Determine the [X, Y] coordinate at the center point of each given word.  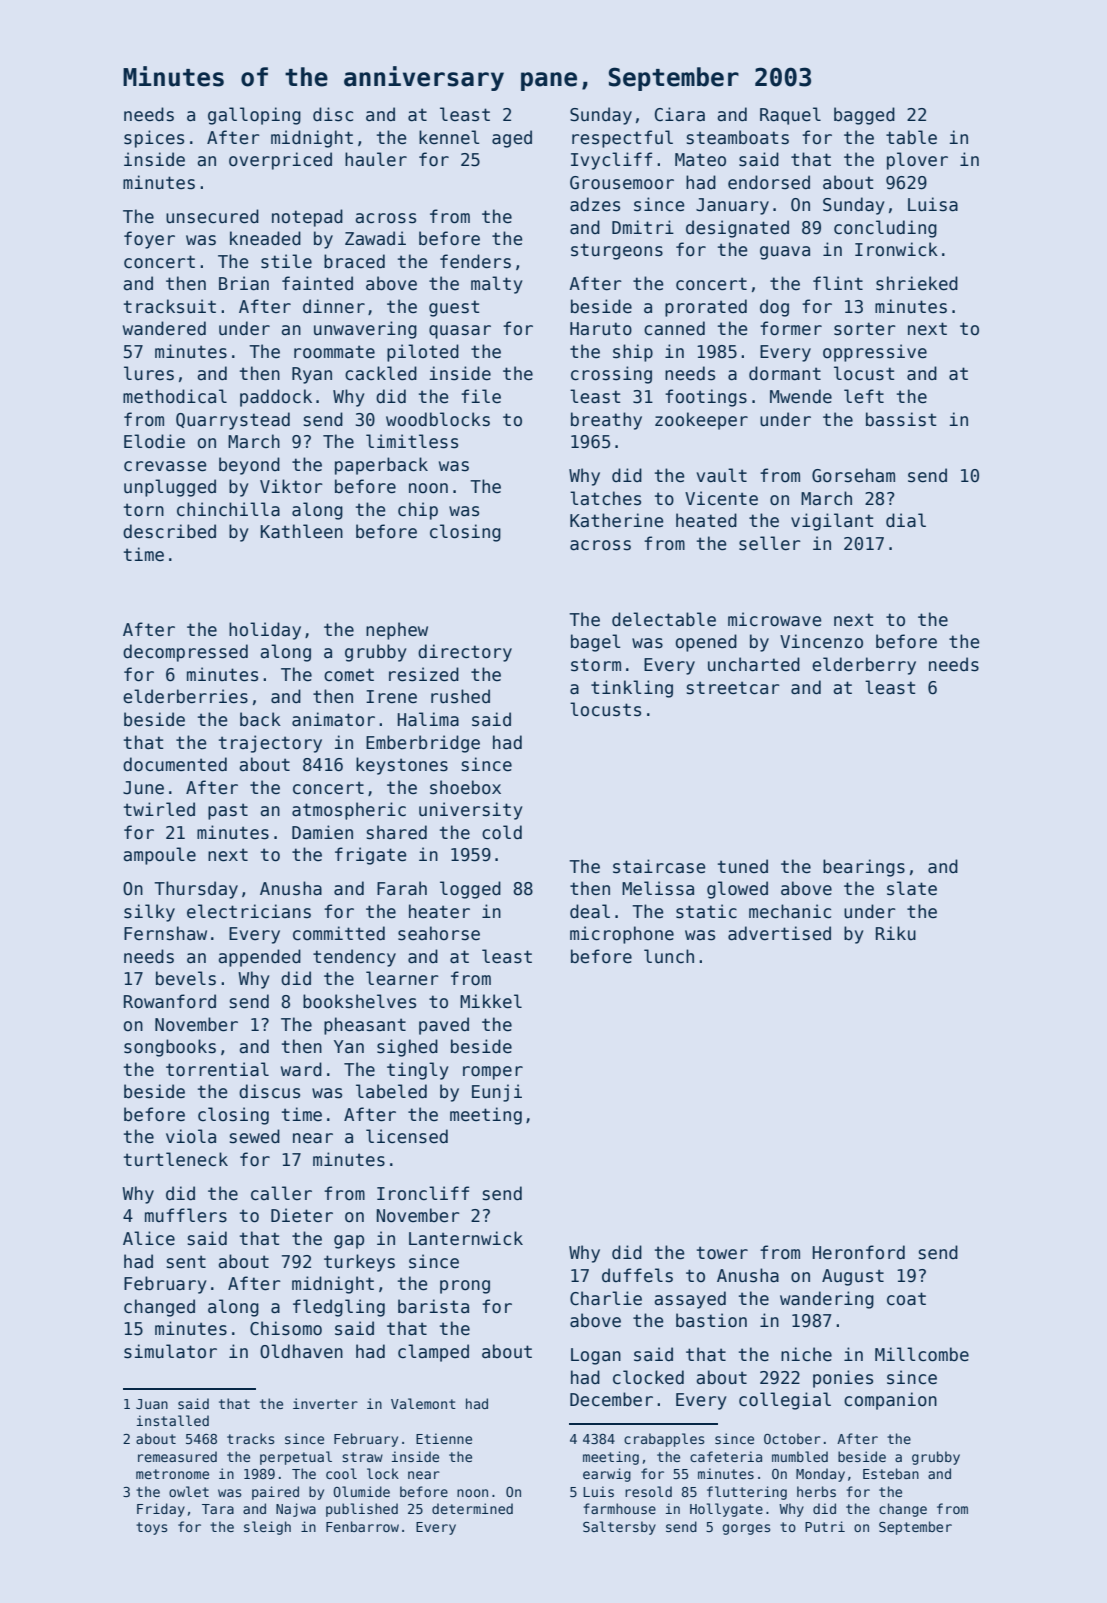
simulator [170, 1351]
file [481, 396]
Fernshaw [165, 933]
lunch [669, 956]
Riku [896, 933]
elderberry [864, 666]
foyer [149, 240]
